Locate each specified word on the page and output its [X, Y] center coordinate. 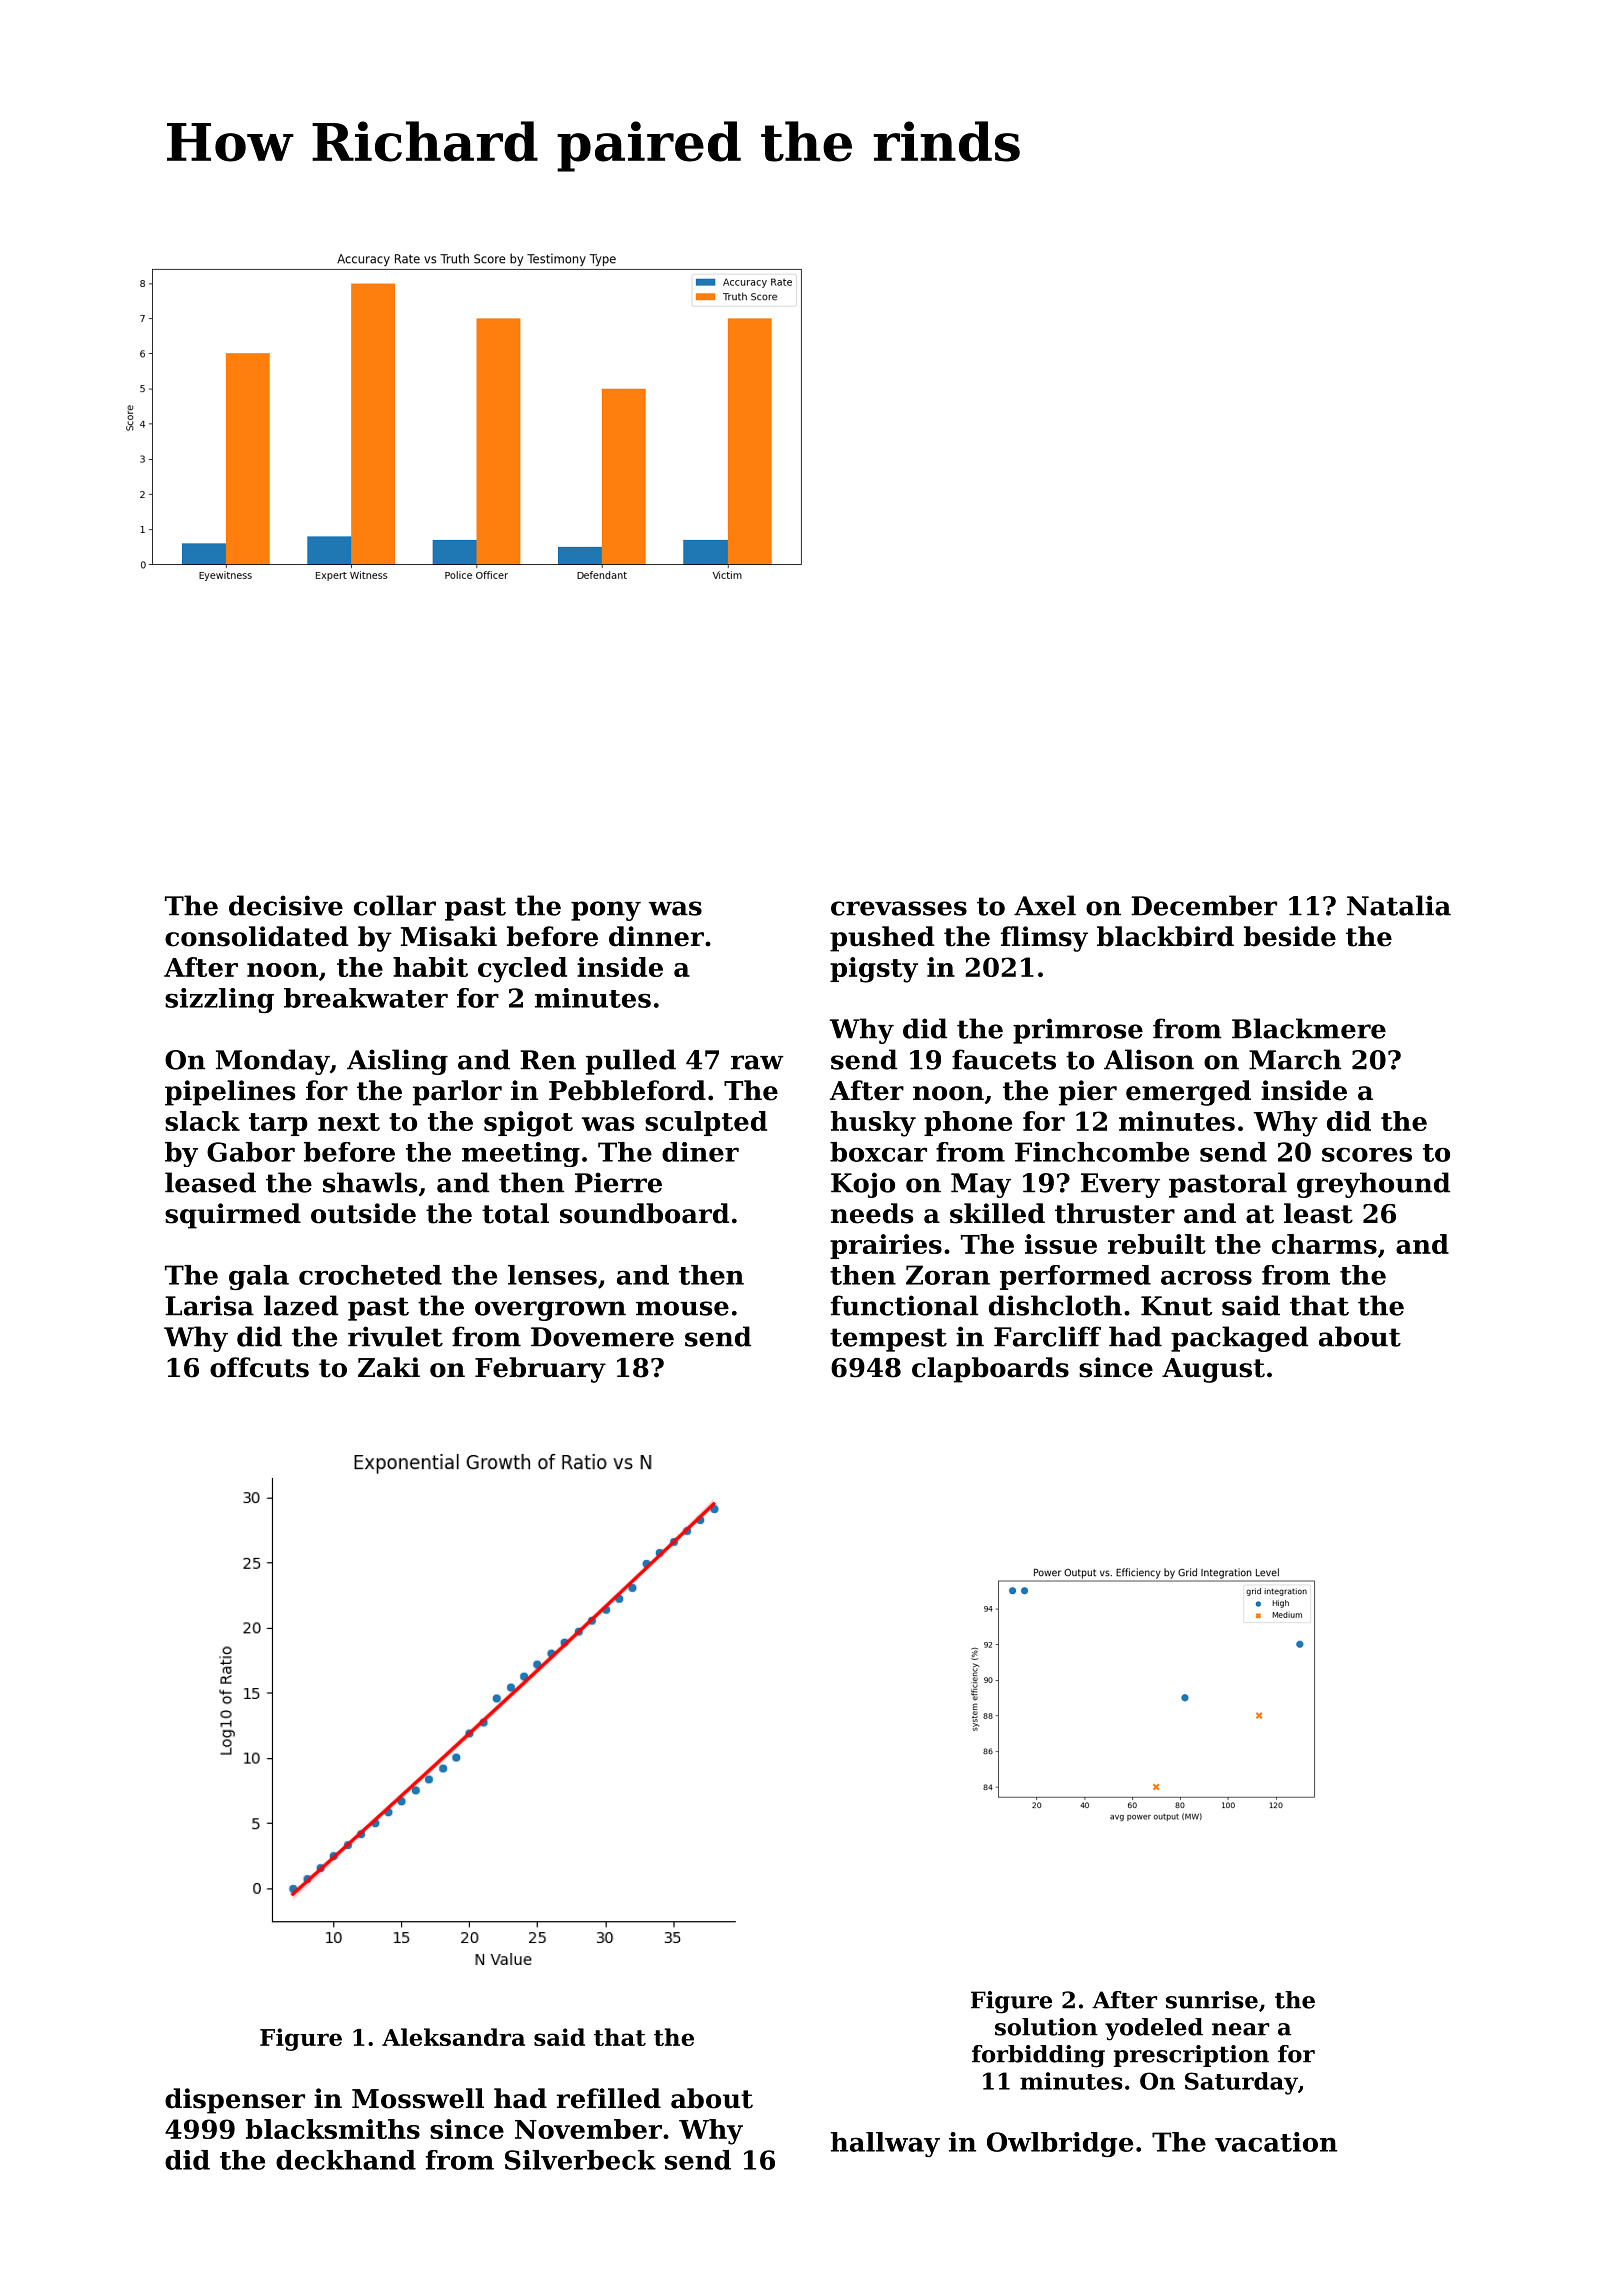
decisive [286, 905]
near [1240, 2029]
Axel [1045, 905]
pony [606, 911]
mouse [682, 1308]
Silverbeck [580, 2160]
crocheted [370, 1275]
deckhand [346, 2160]
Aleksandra [453, 2037]
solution [1046, 2027]
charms [1324, 1244]
